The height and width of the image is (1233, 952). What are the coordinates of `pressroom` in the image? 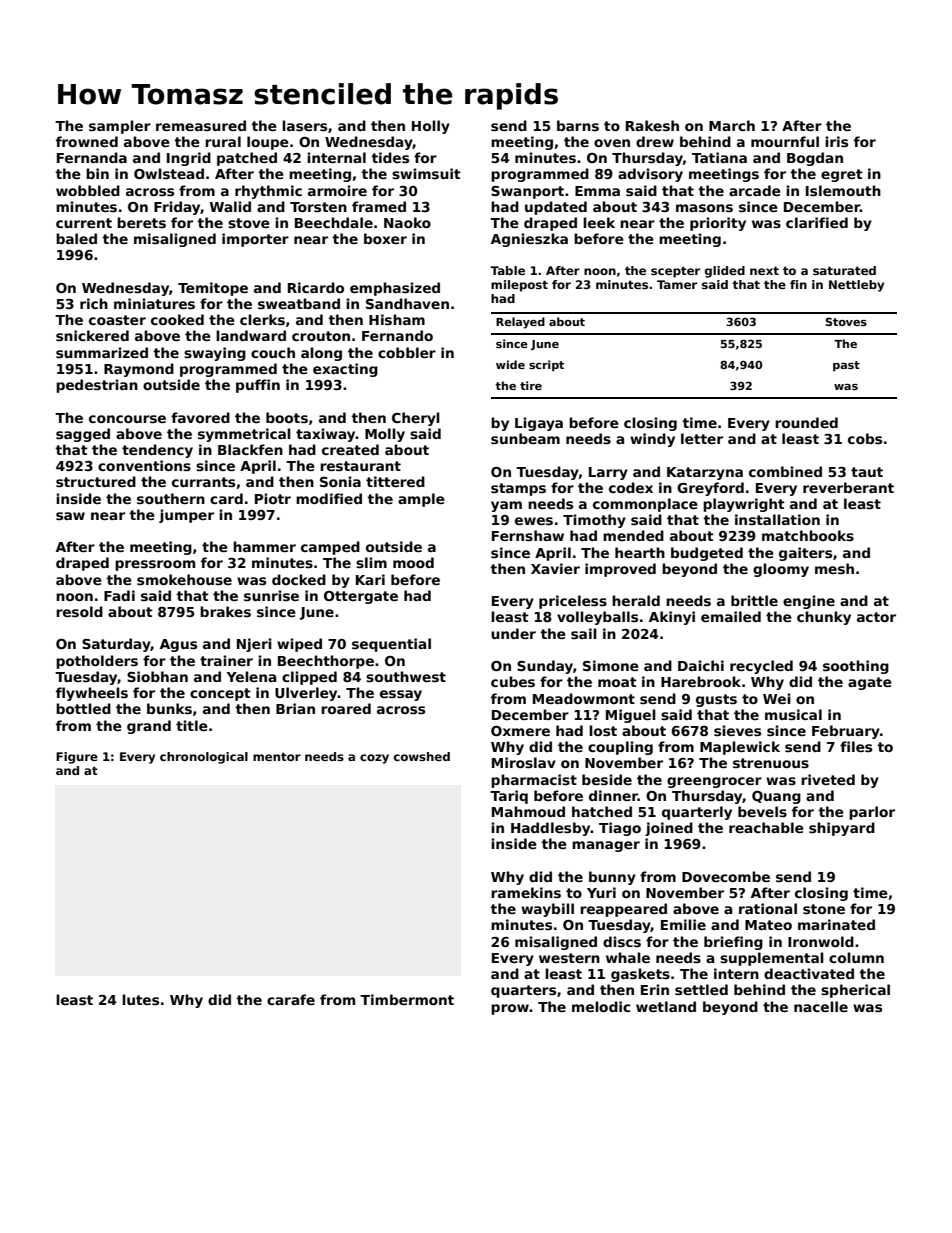 It's located at (155, 565).
